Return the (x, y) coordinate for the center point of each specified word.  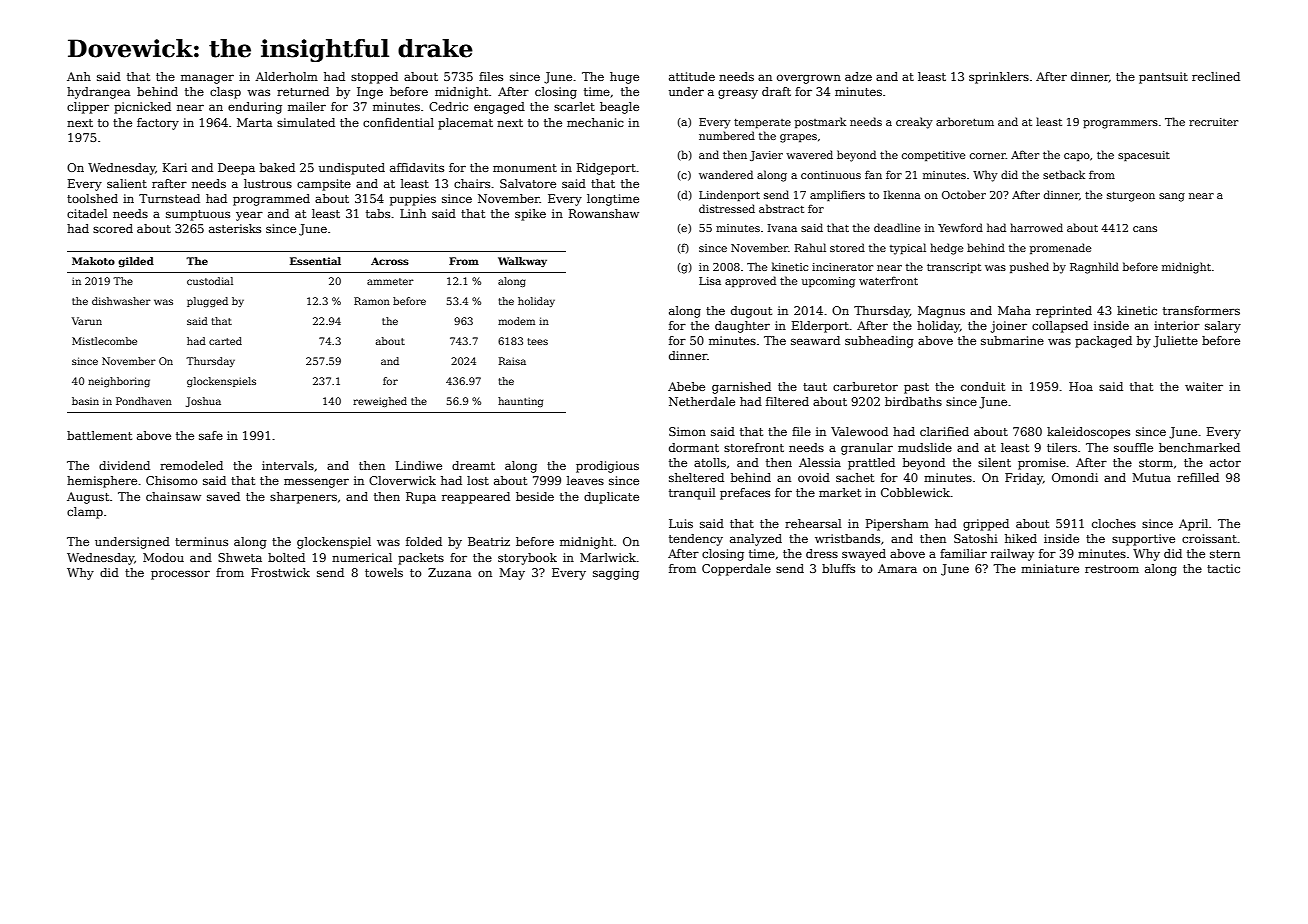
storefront (754, 447)
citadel (87, 213)
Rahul (810, 247)
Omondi (1075, 477)
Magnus (941, 312)
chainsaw (173, 496)
